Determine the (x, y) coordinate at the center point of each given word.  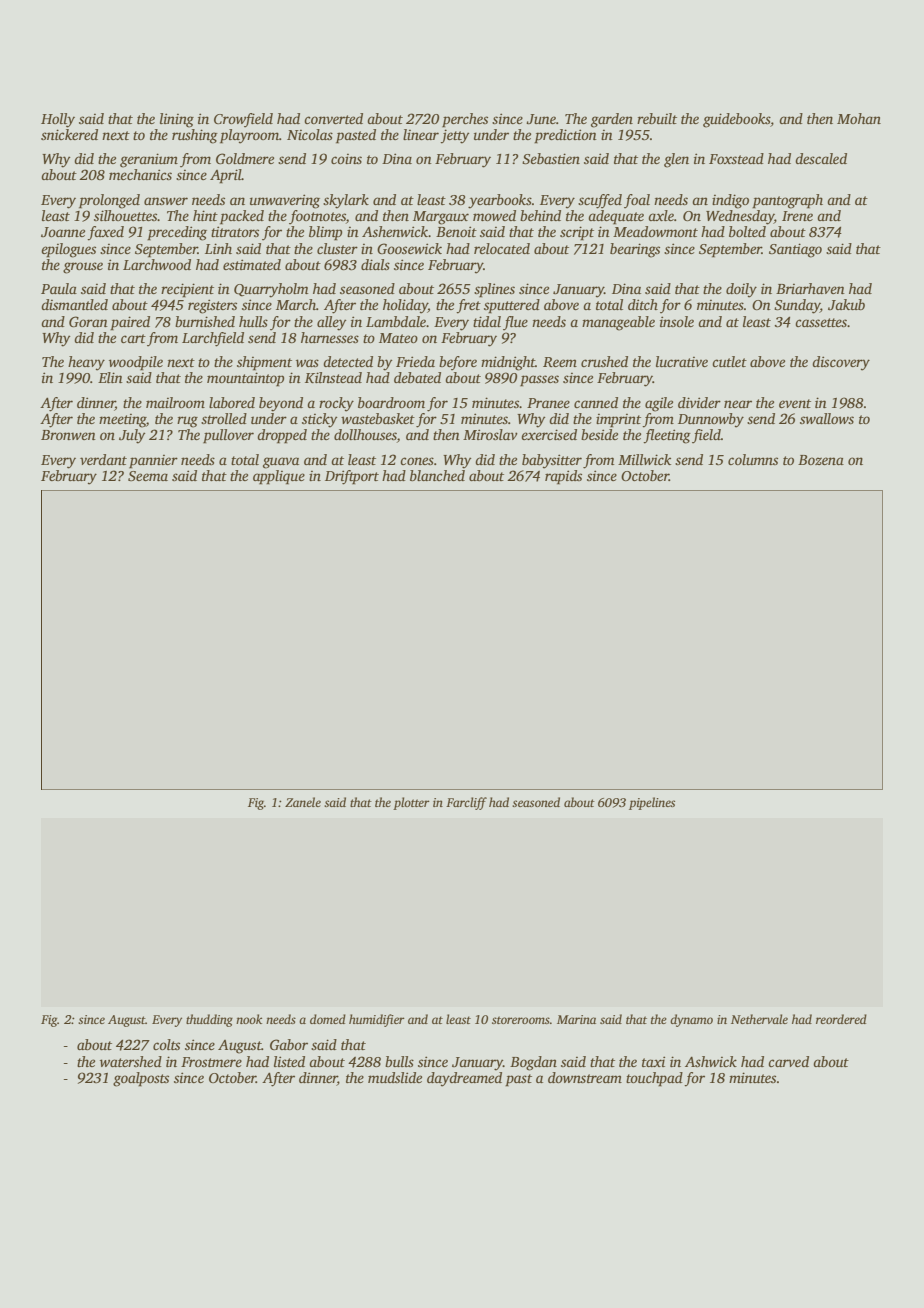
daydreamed (464, 1079)
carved (788, 1061)
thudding (209, 1020)
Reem (560, 362)
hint (205, 215)
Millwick (644, 459)
